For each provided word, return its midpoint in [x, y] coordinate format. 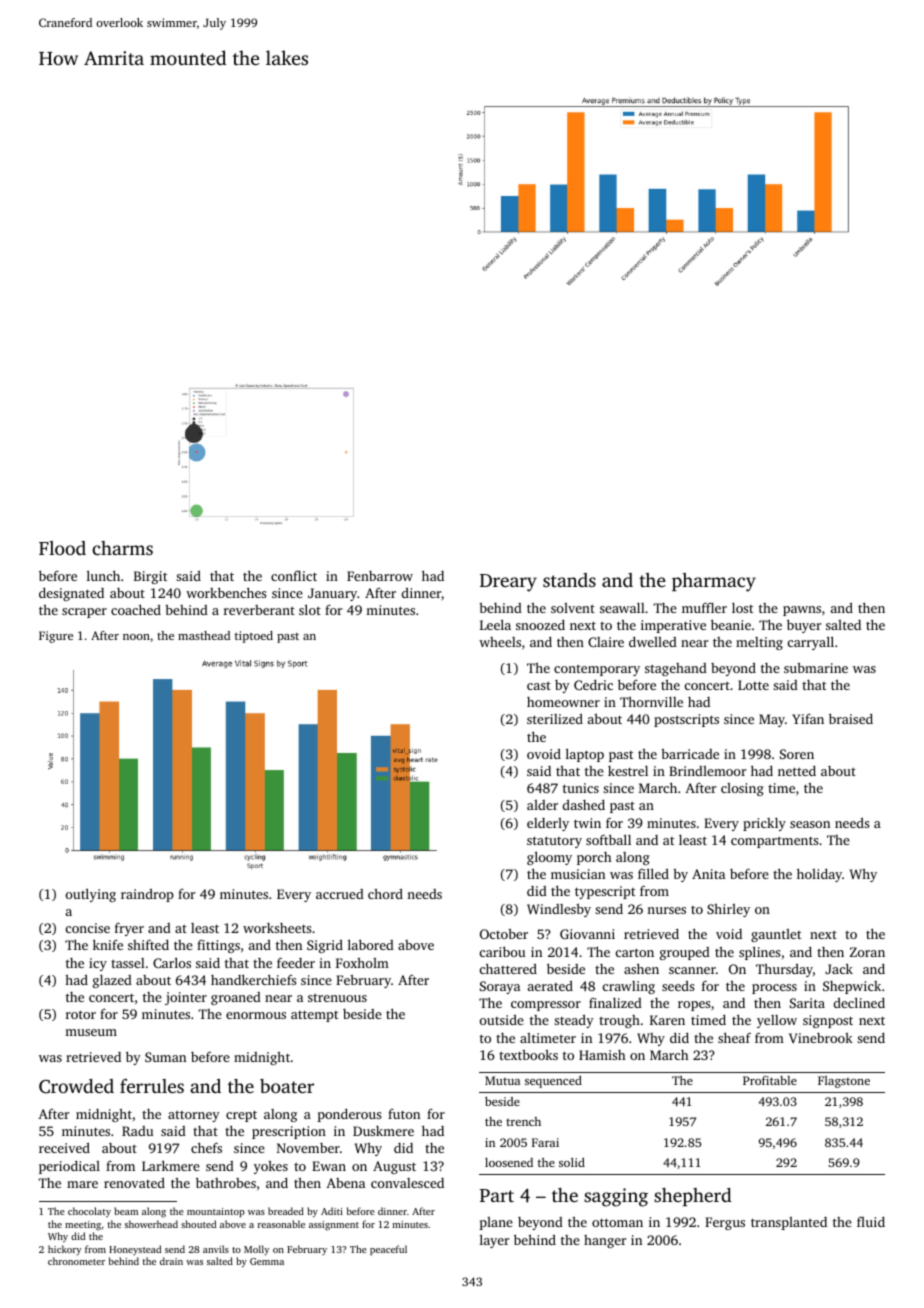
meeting [83, 1226]
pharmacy [714, 582]
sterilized [555, 719]
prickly [764, 824]
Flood [62, 548]
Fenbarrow [380, 576]
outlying [91, 895]
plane [496, 1223]
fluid [871, 1221]
